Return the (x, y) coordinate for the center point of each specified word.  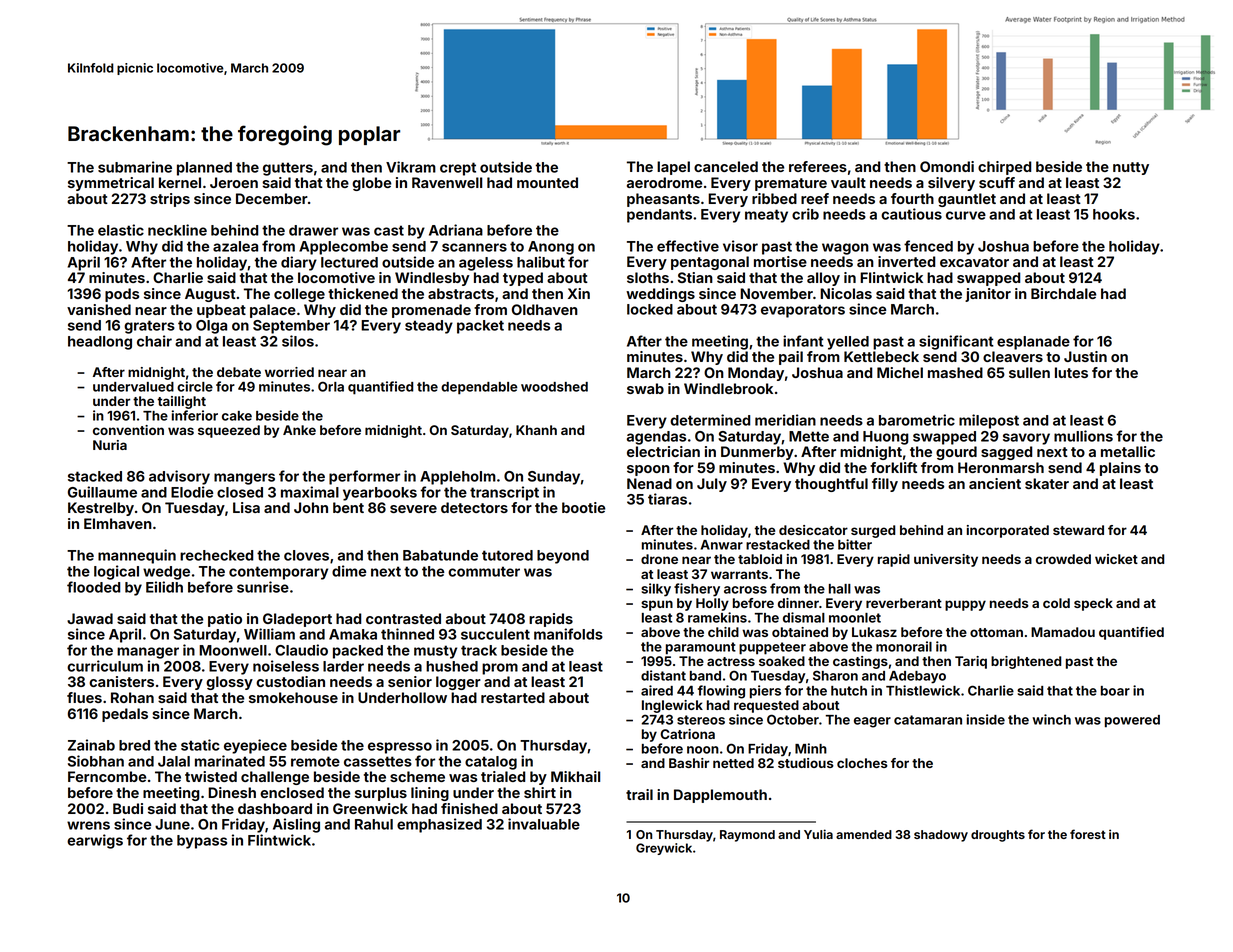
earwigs (95, 841)
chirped (1004, 168)
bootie (583, 507)
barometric (917, 420)
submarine (135, 167)
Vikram (411, 167)
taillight (182, 402)
